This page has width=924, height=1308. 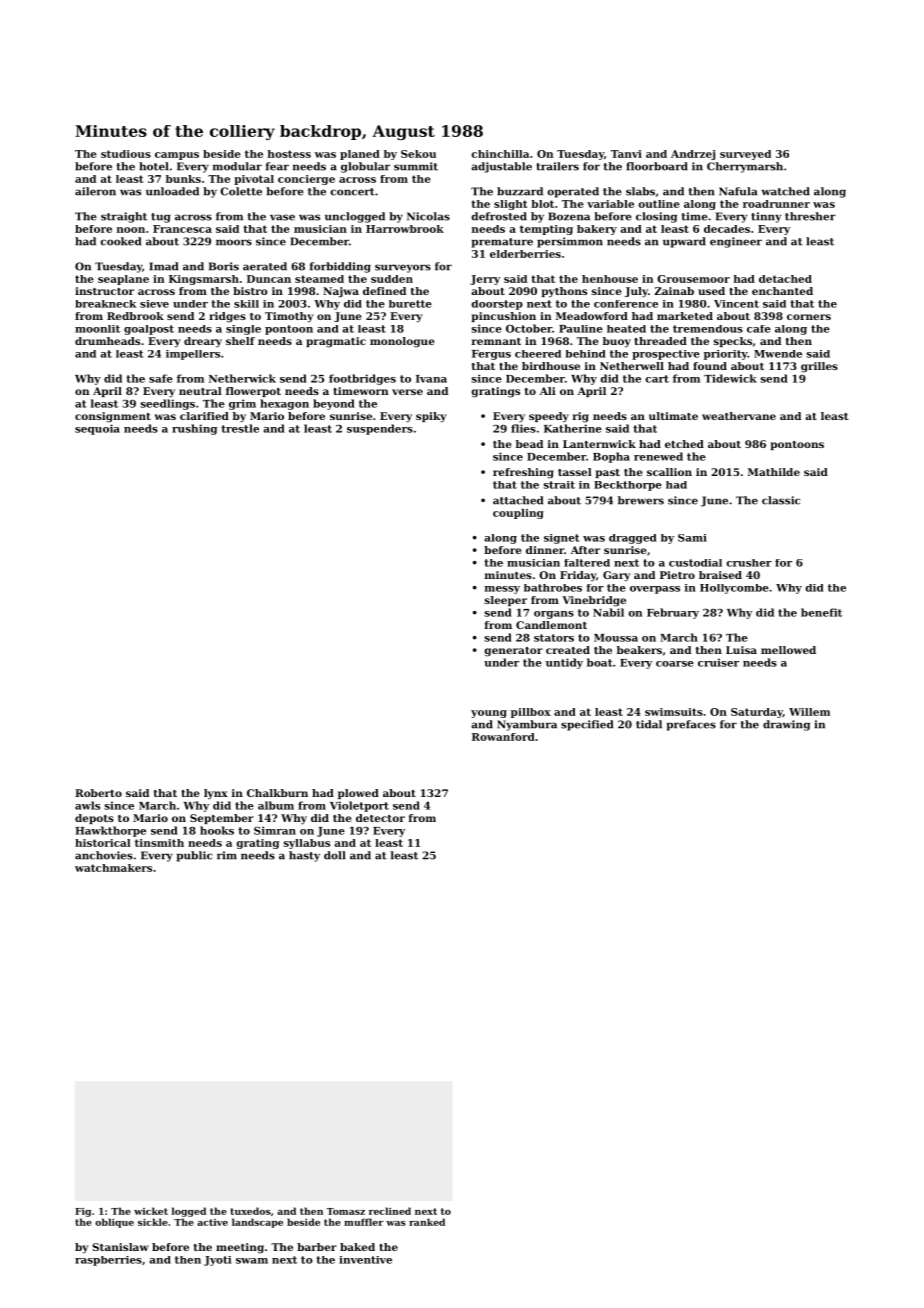 I want to click on trestle, so click(x=240, y=428).
